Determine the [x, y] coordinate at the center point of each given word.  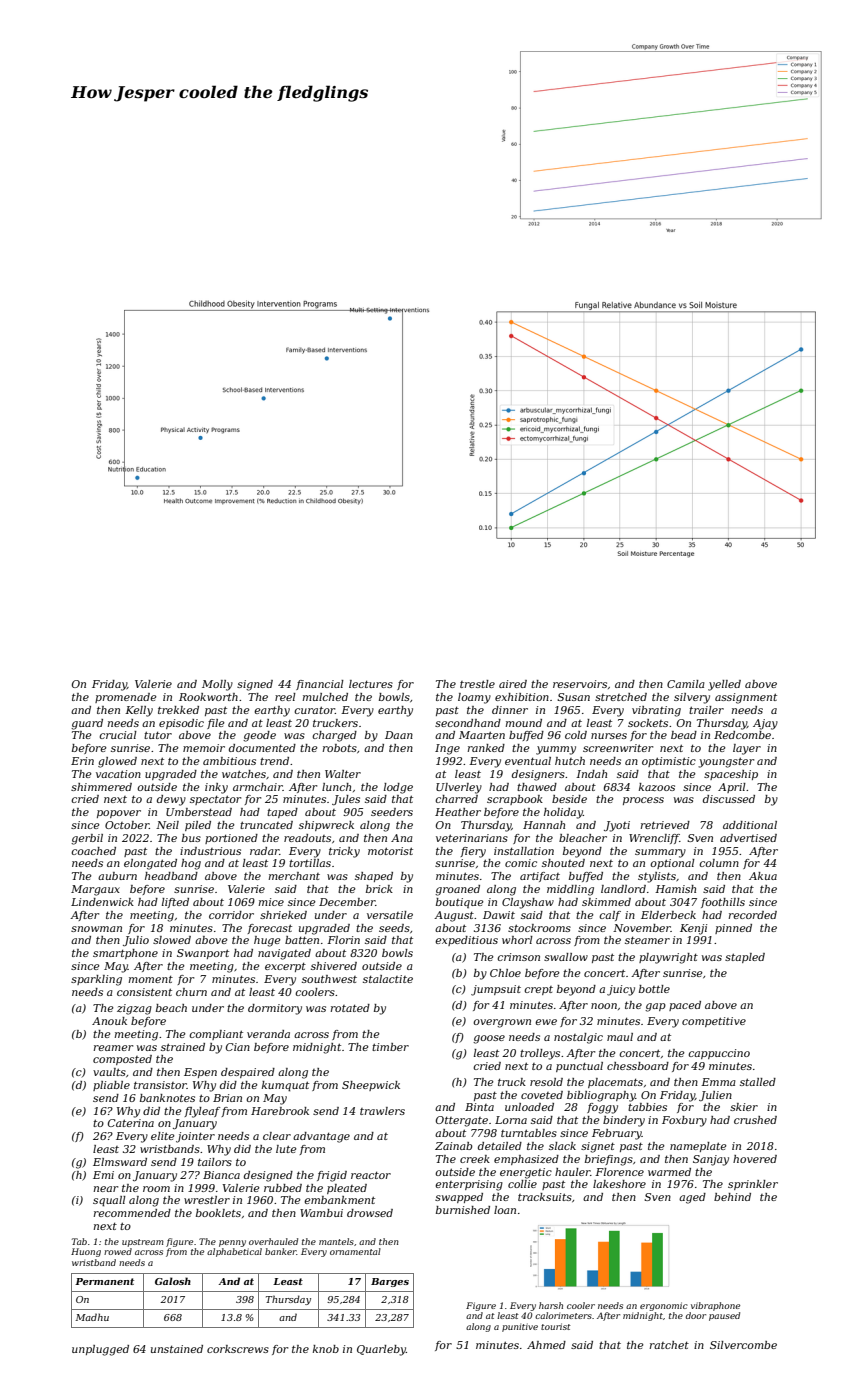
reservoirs [580, 684]
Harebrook [280, 1111]
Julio [136, 941]
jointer [195, 1137]
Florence [619, 1172]
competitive [714, 1022]
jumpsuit [496, 990]
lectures [371, 684]
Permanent [104, 1281]
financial [320, 685]
